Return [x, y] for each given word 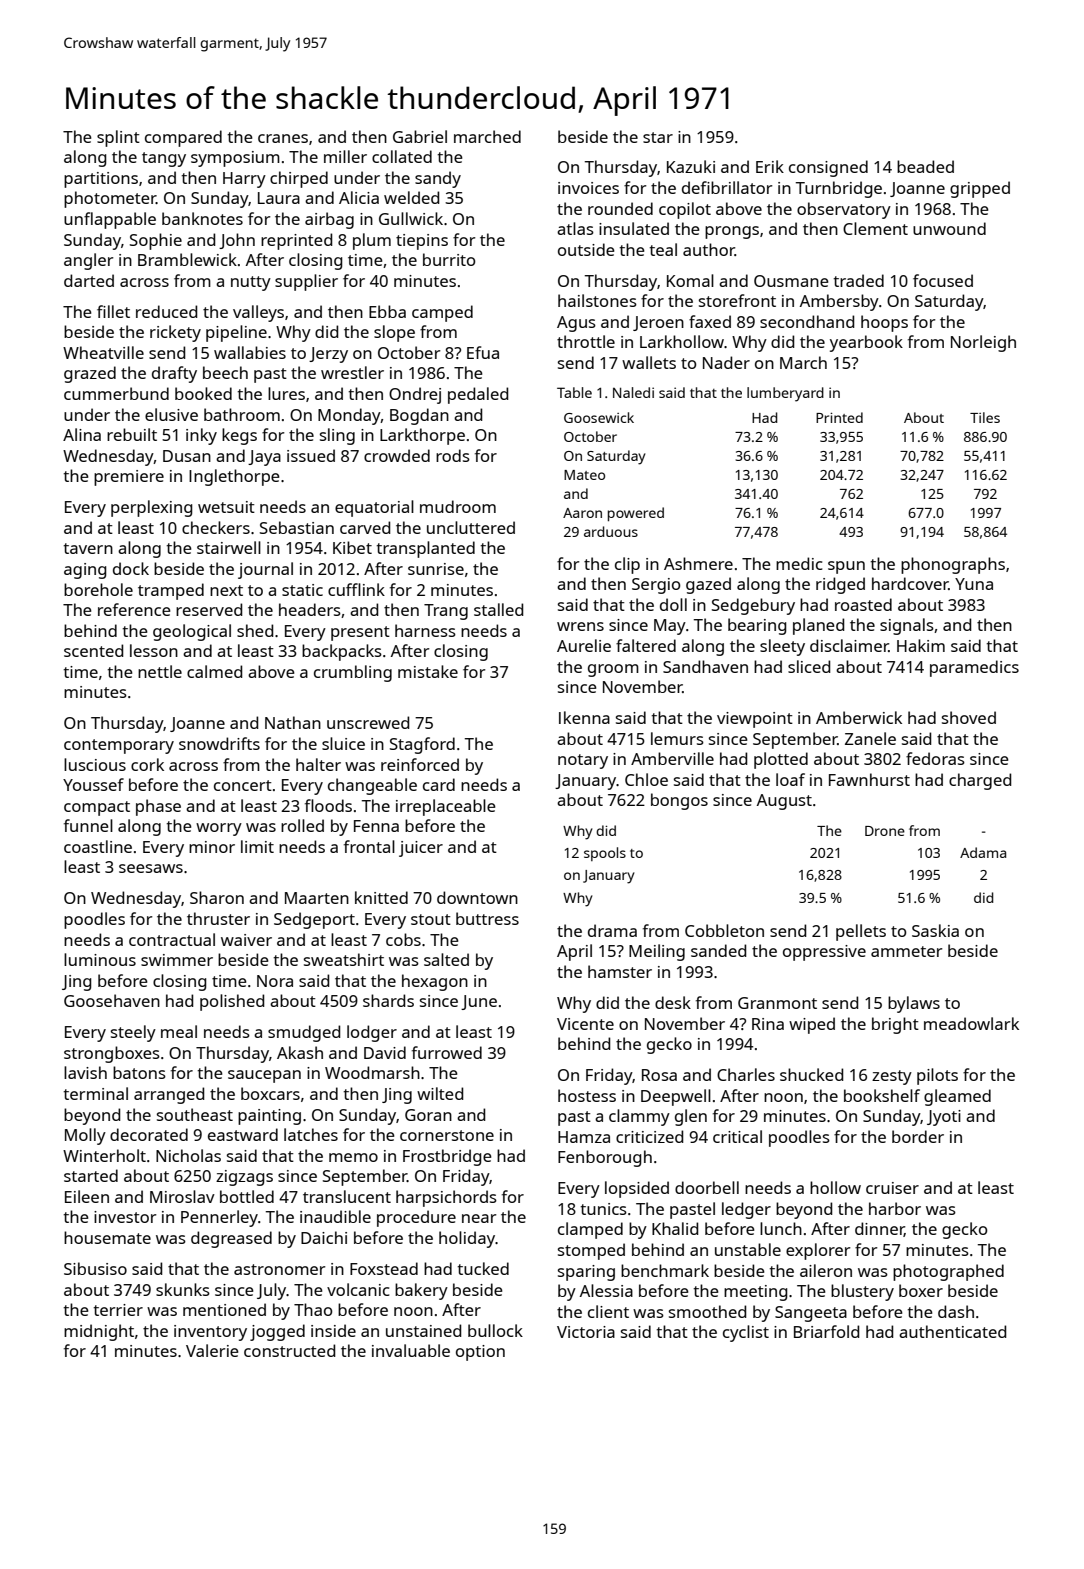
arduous [611, 531]
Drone [885, 831]
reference [134, 609]
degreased [231, 1239]
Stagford [422, 745]
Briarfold [826, 1331]
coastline [98, 846]
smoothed [707, 1311]
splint [118, 138]
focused [943, 280]
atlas [575, 228]
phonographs [953, 565]
